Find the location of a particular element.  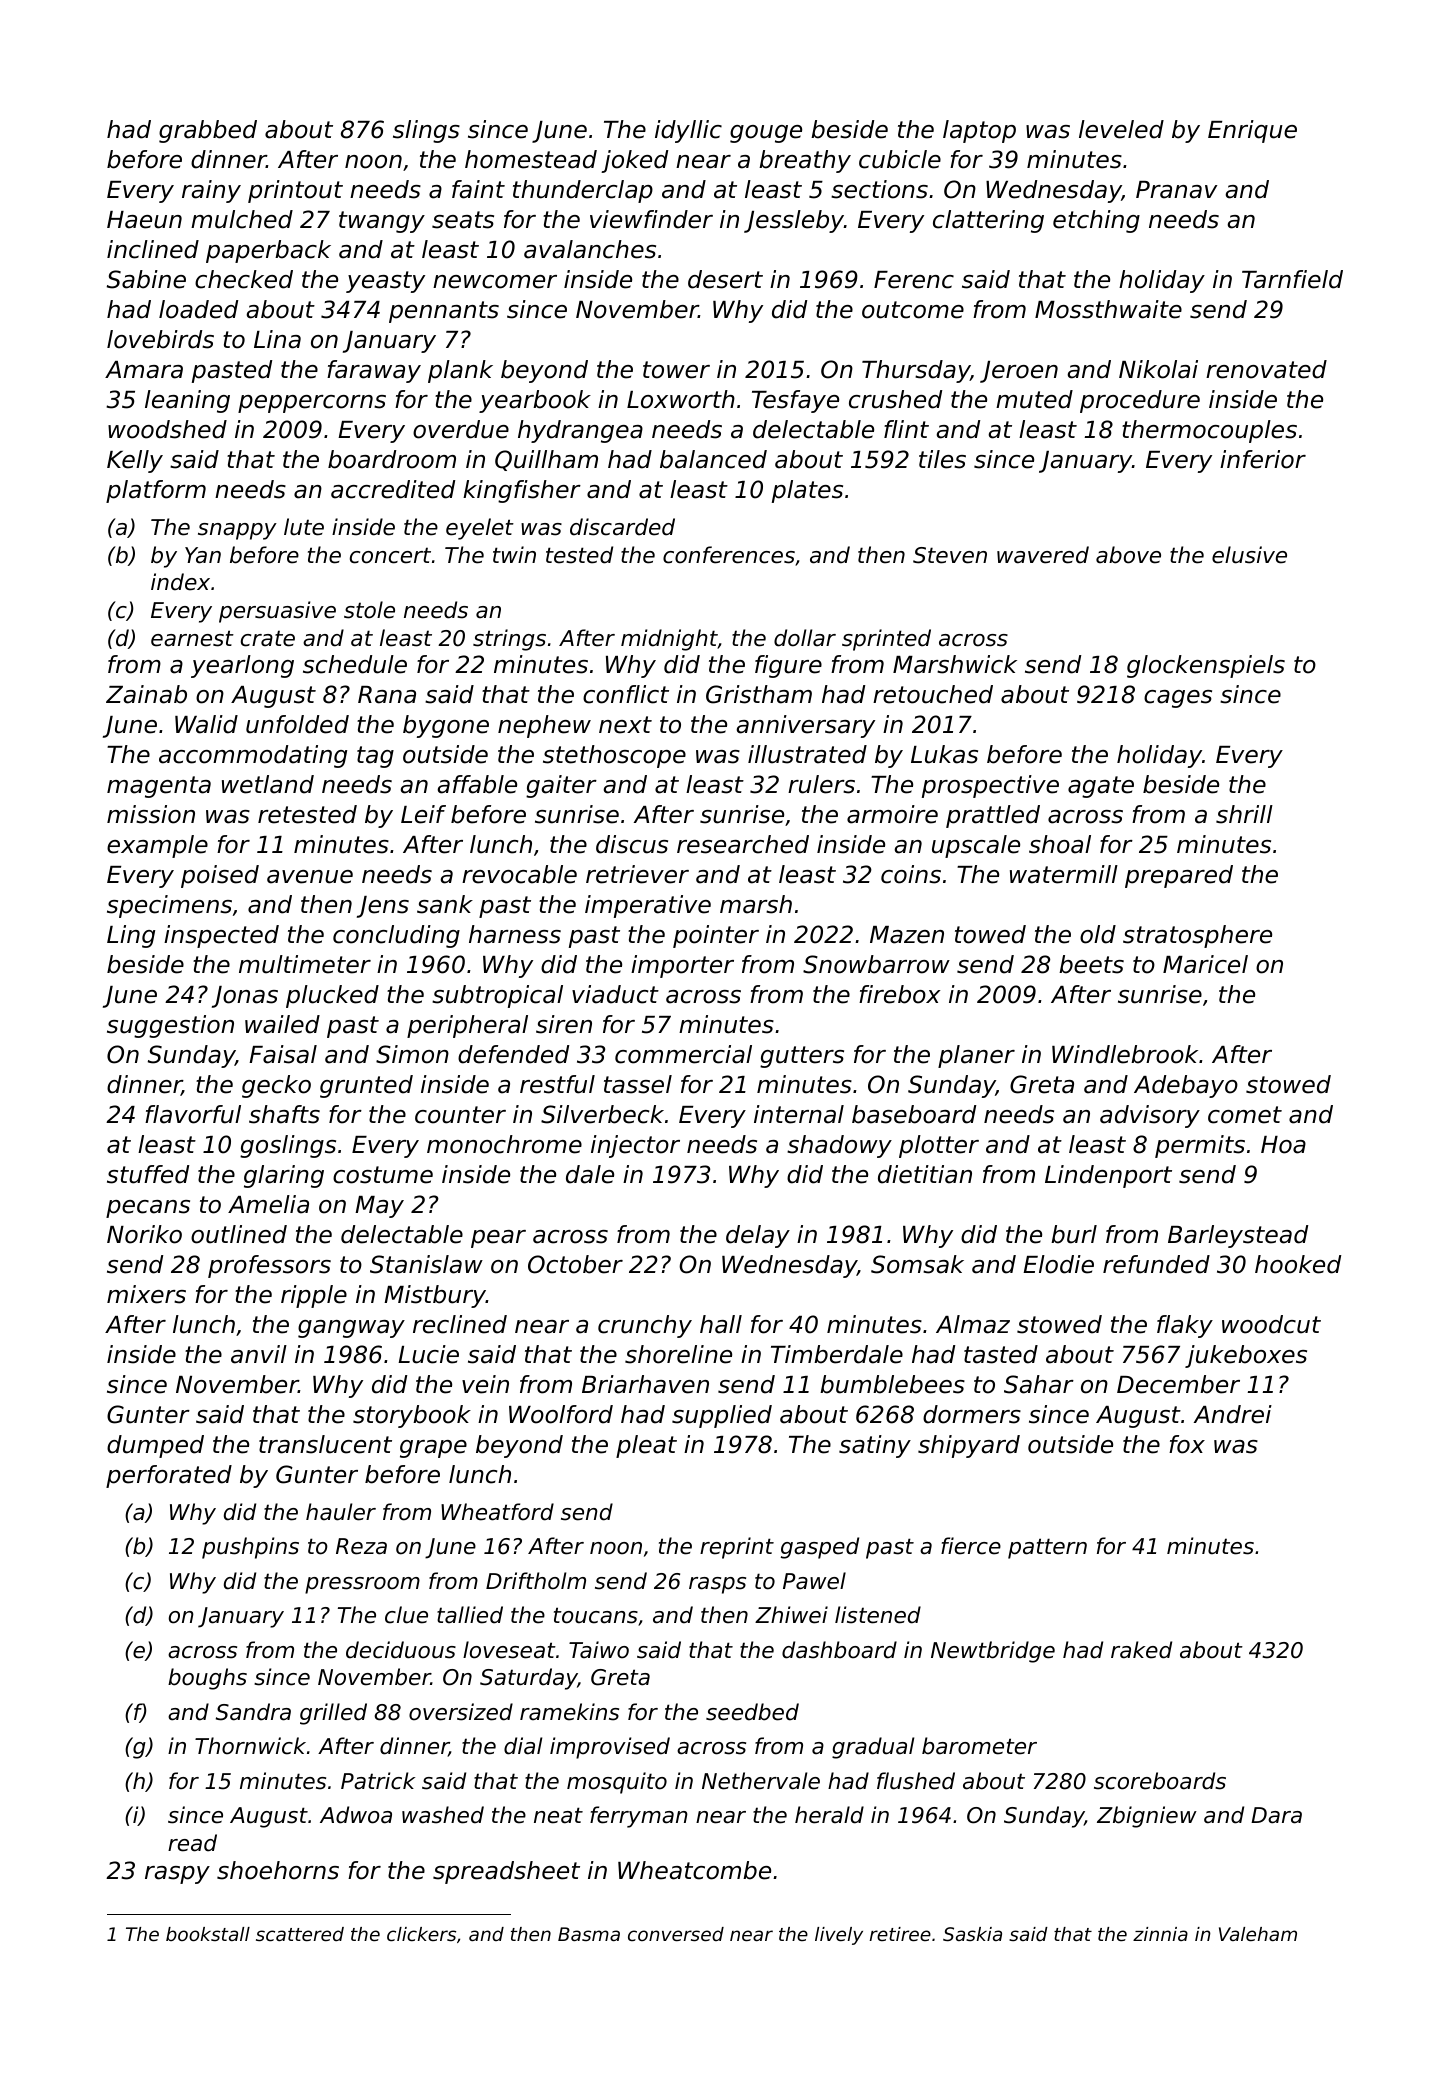

stole is located at coordinates (369, 610).
